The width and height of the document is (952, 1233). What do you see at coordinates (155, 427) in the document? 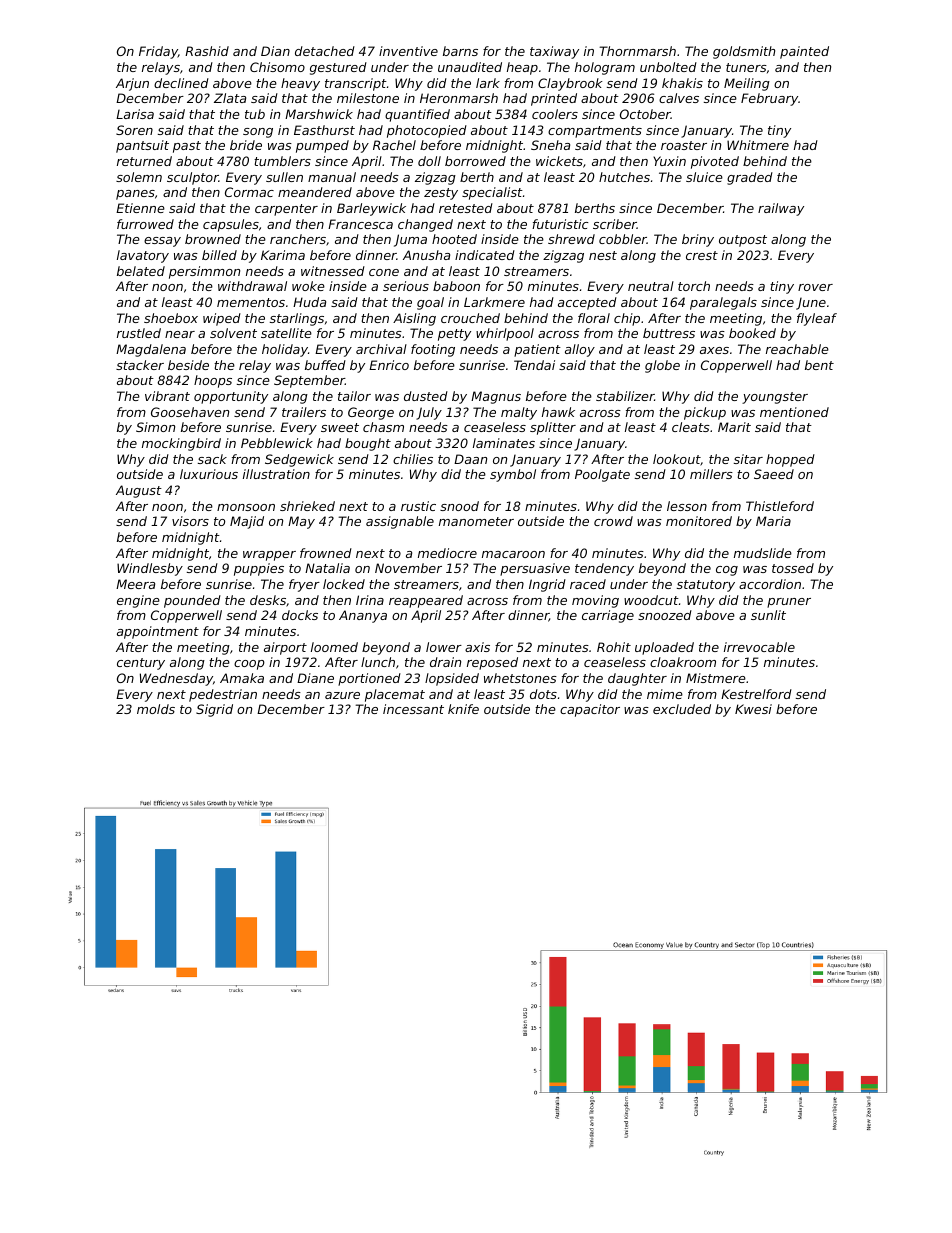
I see `Simon` at bounding box center [155, 427].
